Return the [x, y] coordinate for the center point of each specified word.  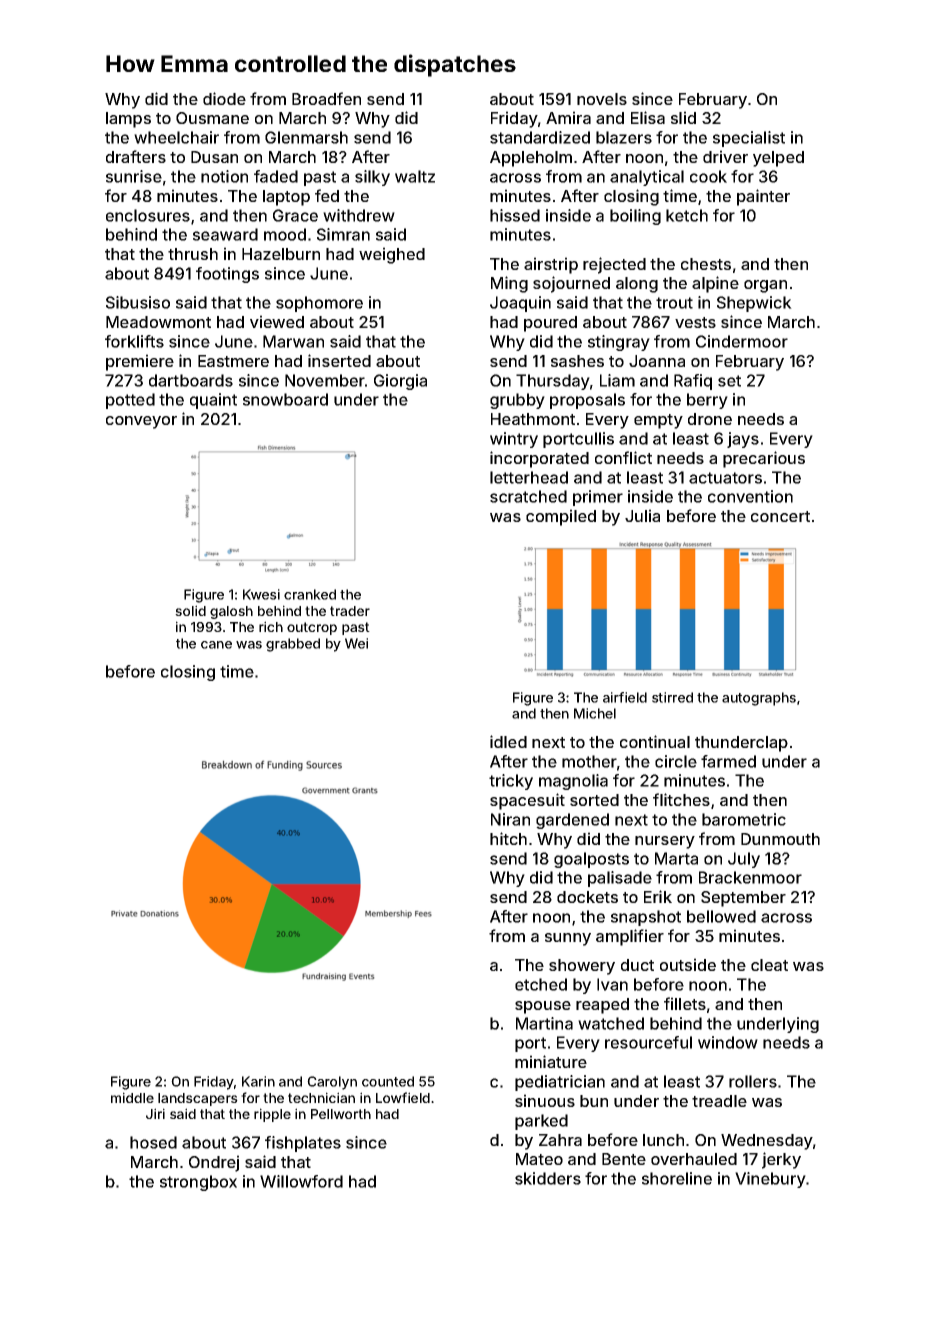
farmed [728, 761]
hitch [508, 838]
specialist [749, 139]
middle [132, 1097]
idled [508, 741]
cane [216, 645]
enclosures [148, 215]
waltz [415, 176]
